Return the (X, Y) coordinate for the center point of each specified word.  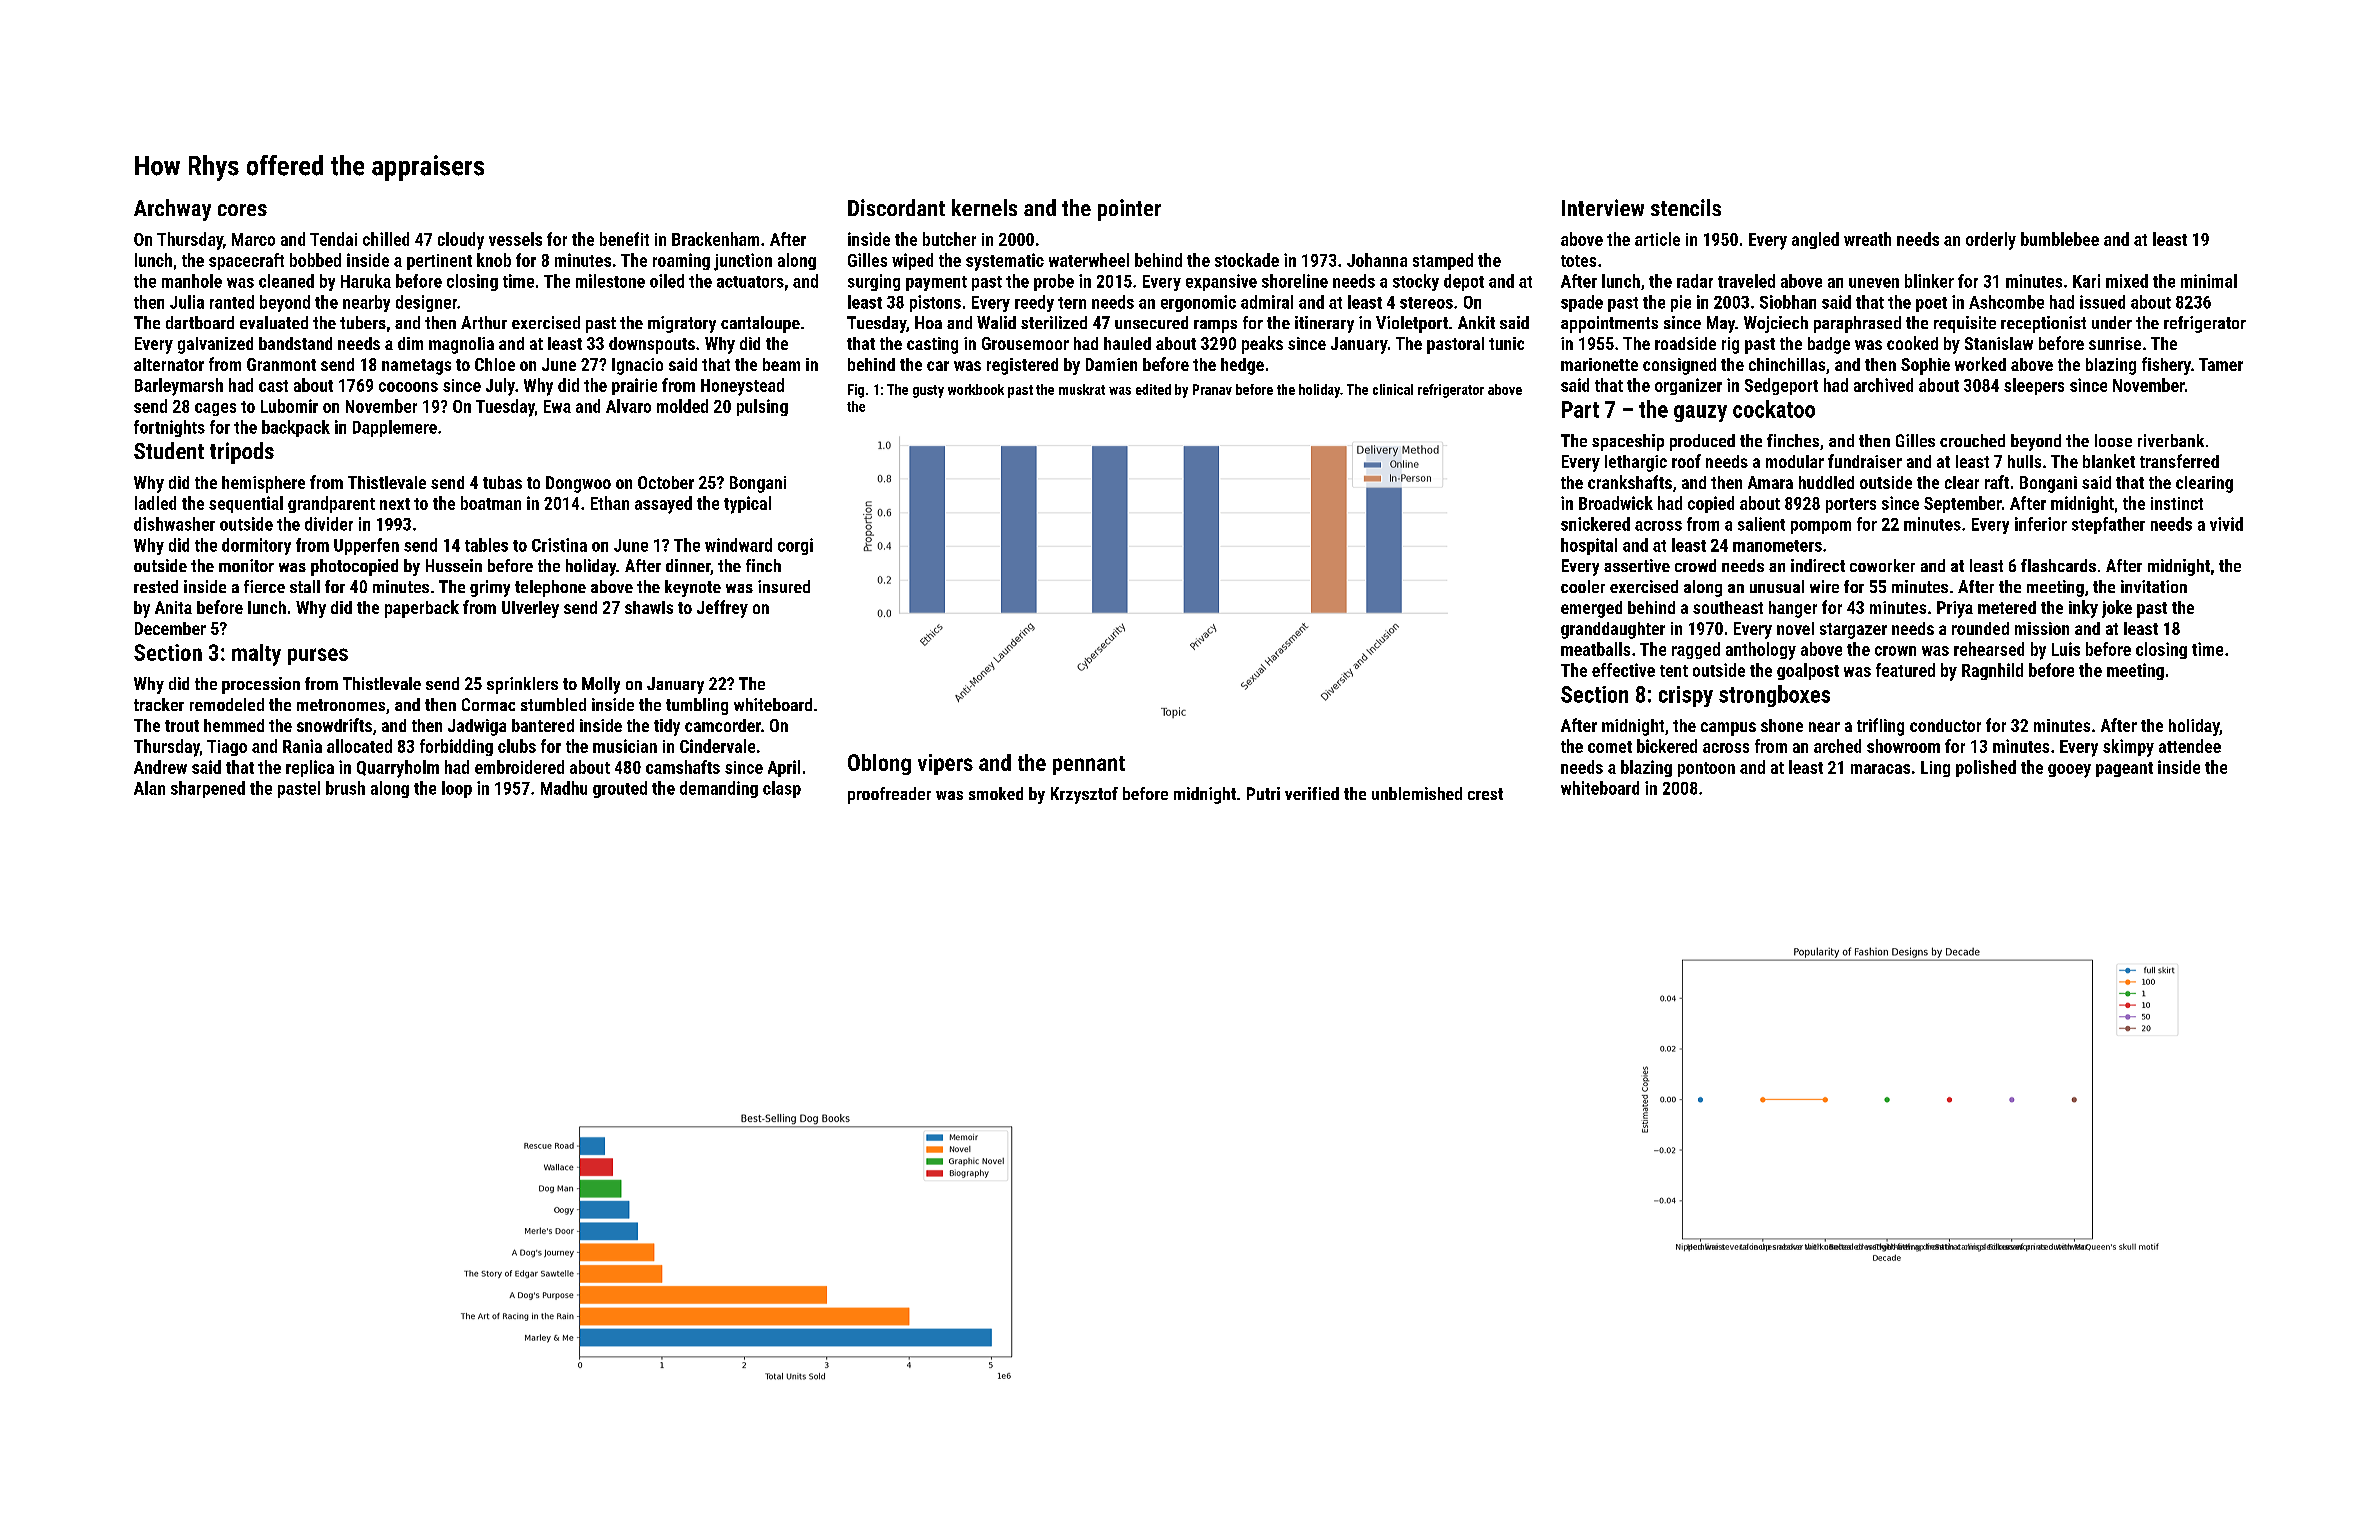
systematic (1005, 262)
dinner (688, 565)
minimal (2209, 281)
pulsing (762, 407)
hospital (1589, 546)
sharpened (208, 789)
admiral (1267, 302)
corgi (795, 546)
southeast (1728, 607)
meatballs (1595, 649)
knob (494, 260)
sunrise (2115, 343)
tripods (242, 453)
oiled (667, 281)
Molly (601, 685)
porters (1851, 505)
